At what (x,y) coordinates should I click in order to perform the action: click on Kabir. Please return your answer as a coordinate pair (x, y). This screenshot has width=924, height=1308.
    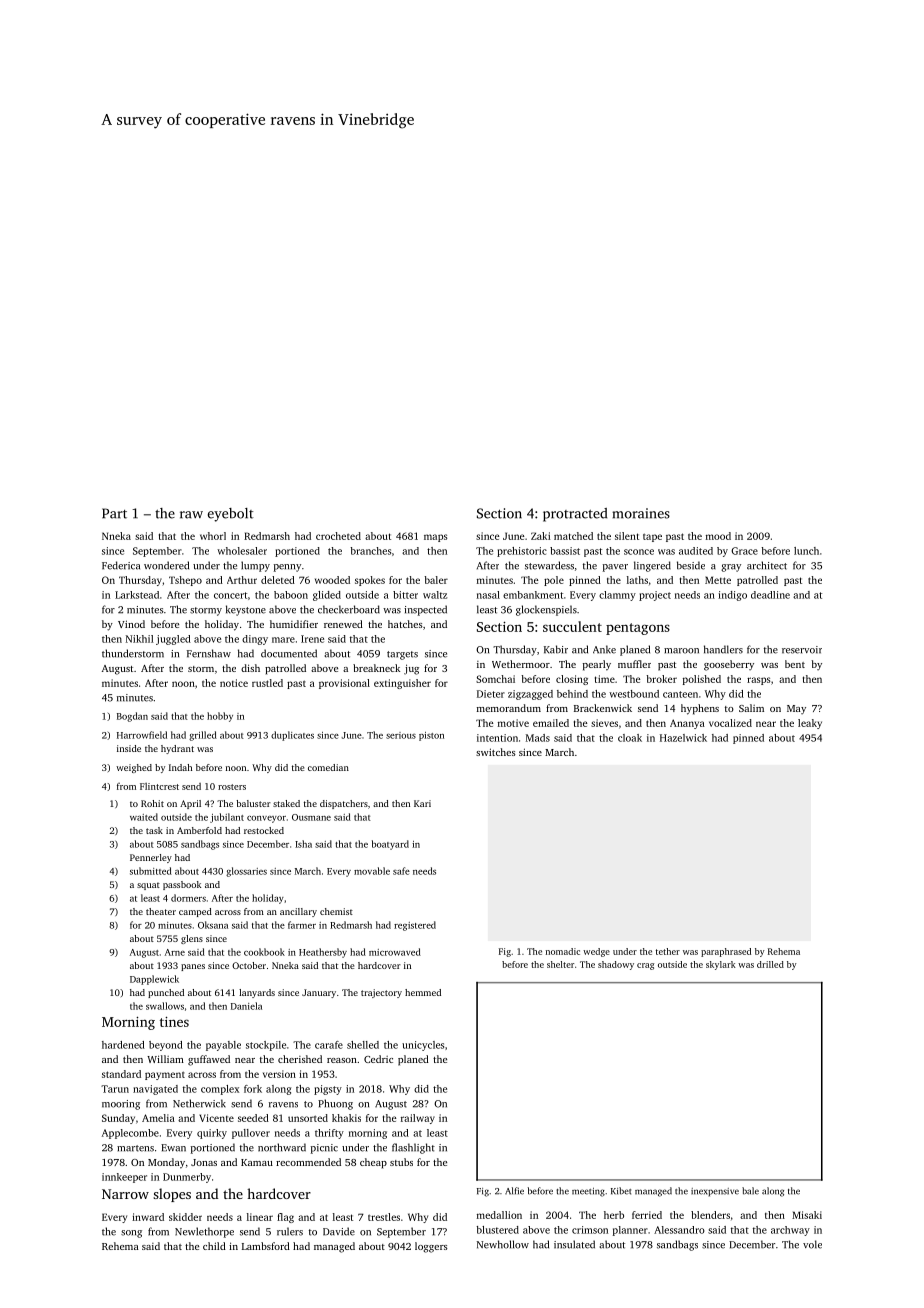
    Looking at the image, I should click on (556, 649).
